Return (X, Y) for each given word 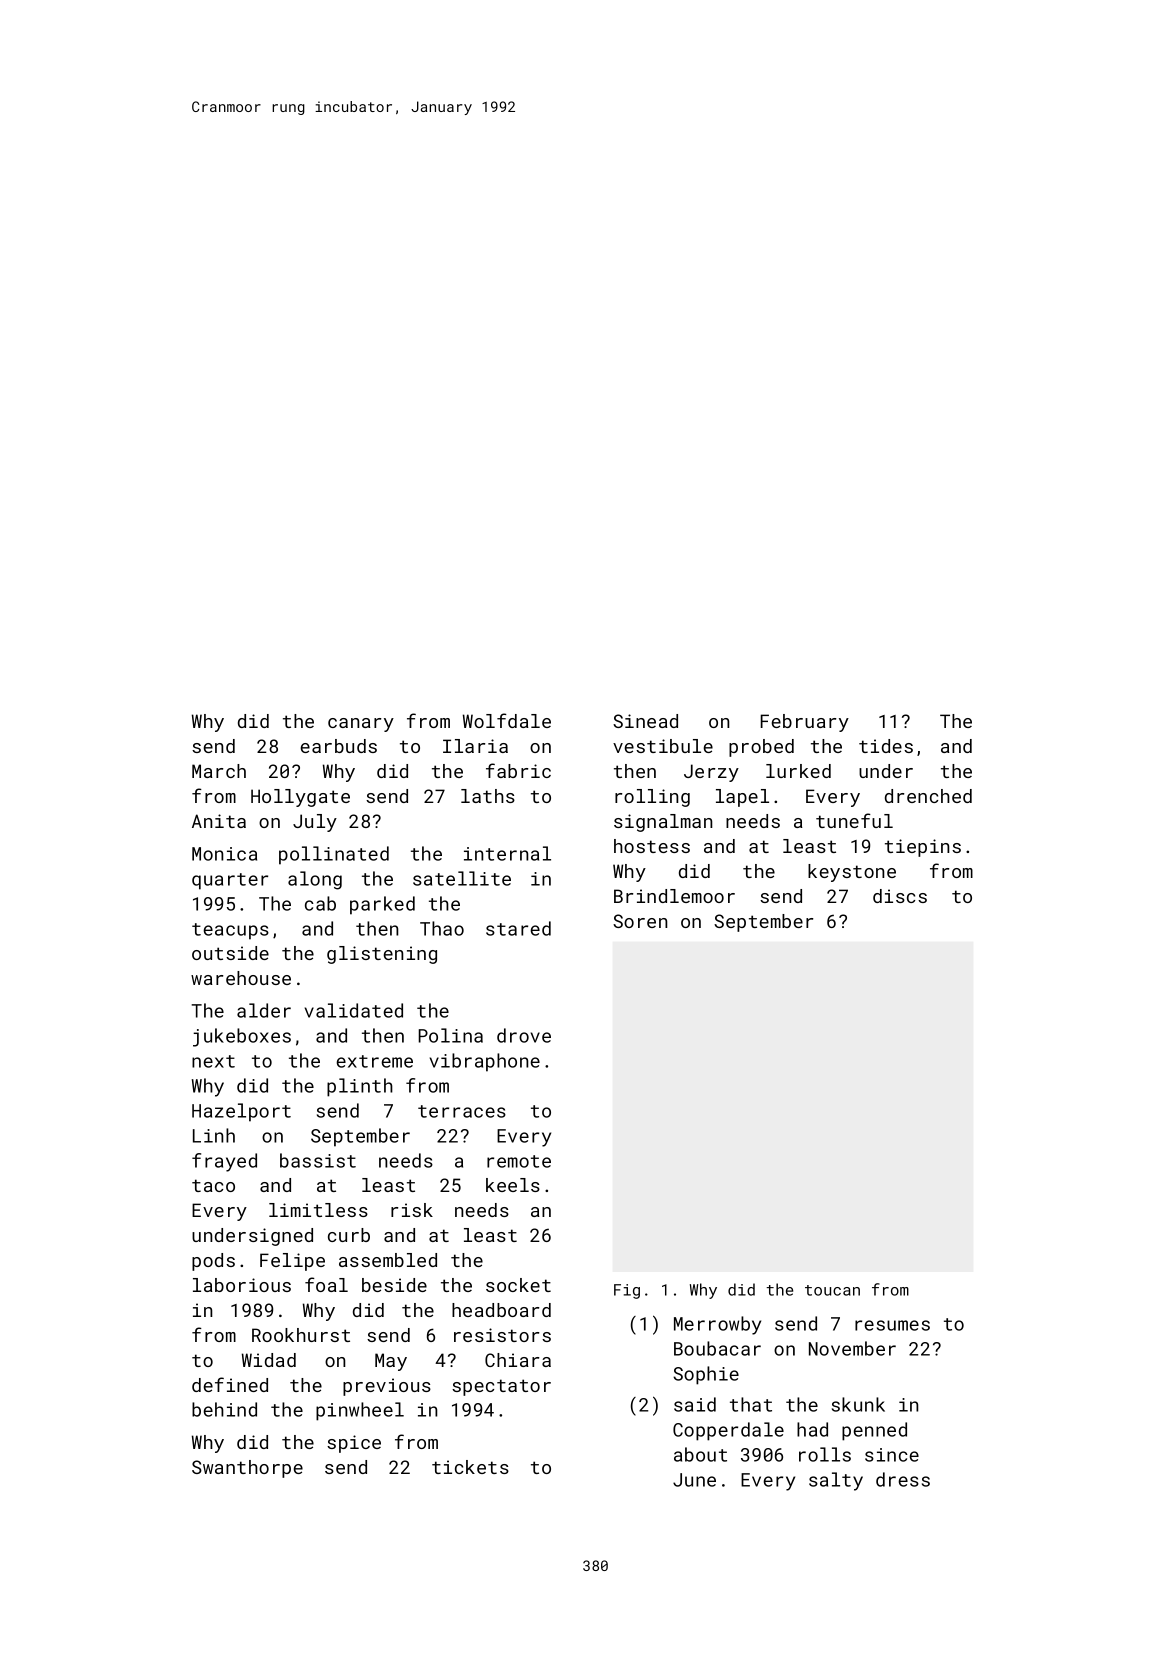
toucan (832, 1290)
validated (354, 1010)
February (805, 723)
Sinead (645, 721)
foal (326, 1284)
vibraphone (485, 1062)
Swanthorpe (247, 1469)
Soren (640, 921)
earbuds (338, 746)
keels (513, 1185)
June (694, 1480)
